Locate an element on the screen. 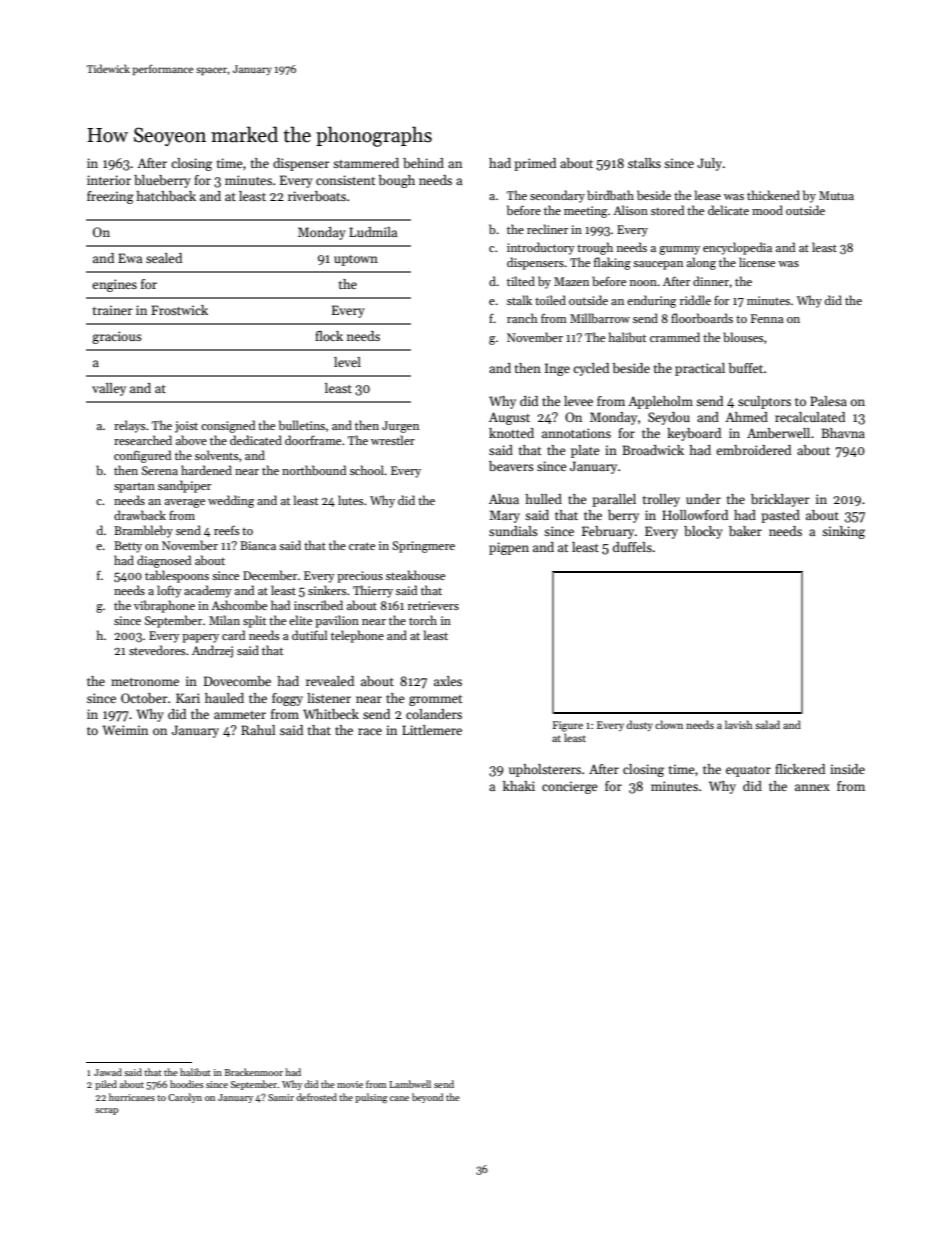 The image size is (952, 1233). sinking is located at coordinates (843, 532).
